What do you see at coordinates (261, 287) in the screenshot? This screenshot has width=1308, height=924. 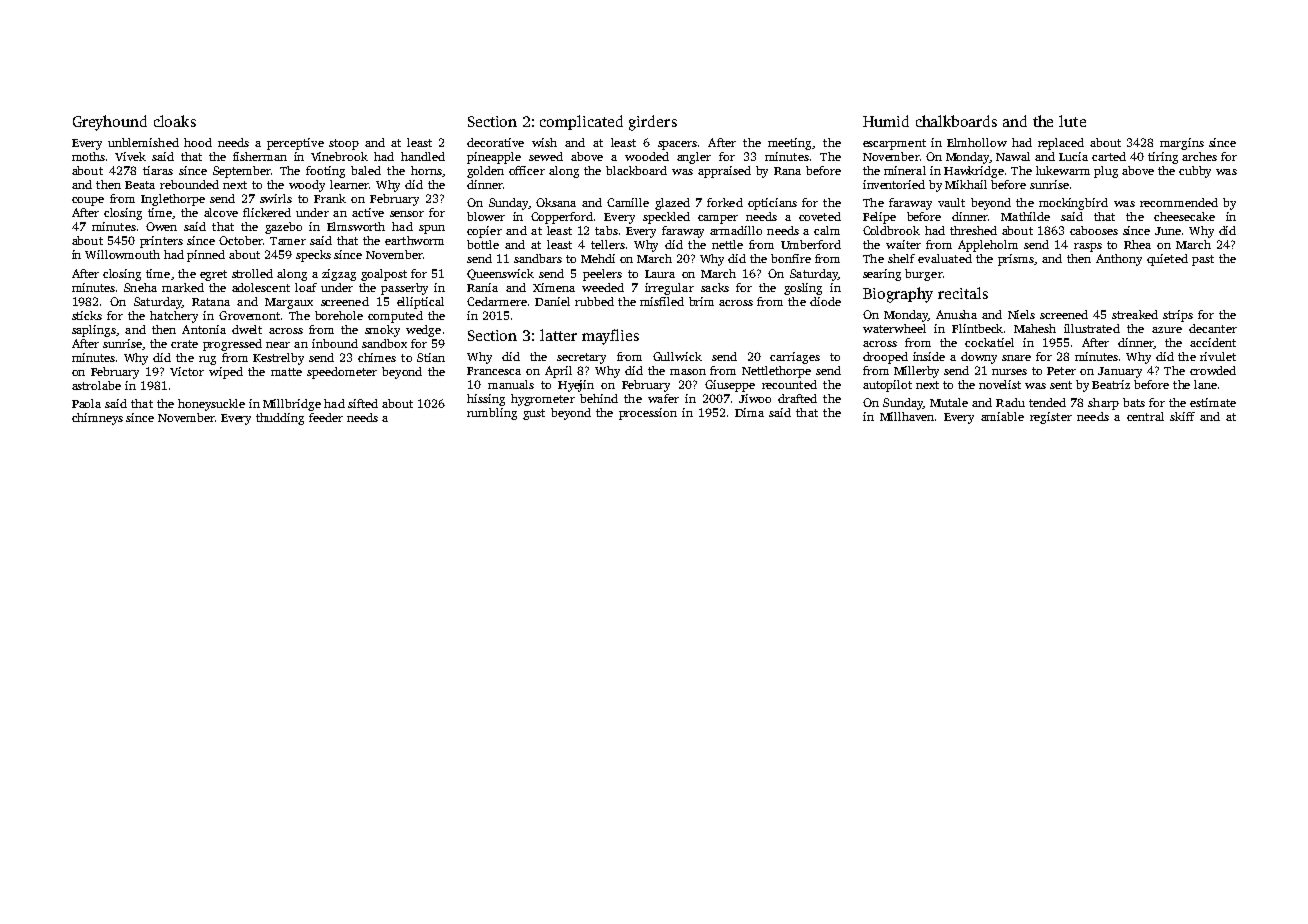 I see `adolescent` at bounding box center [261, 287].
